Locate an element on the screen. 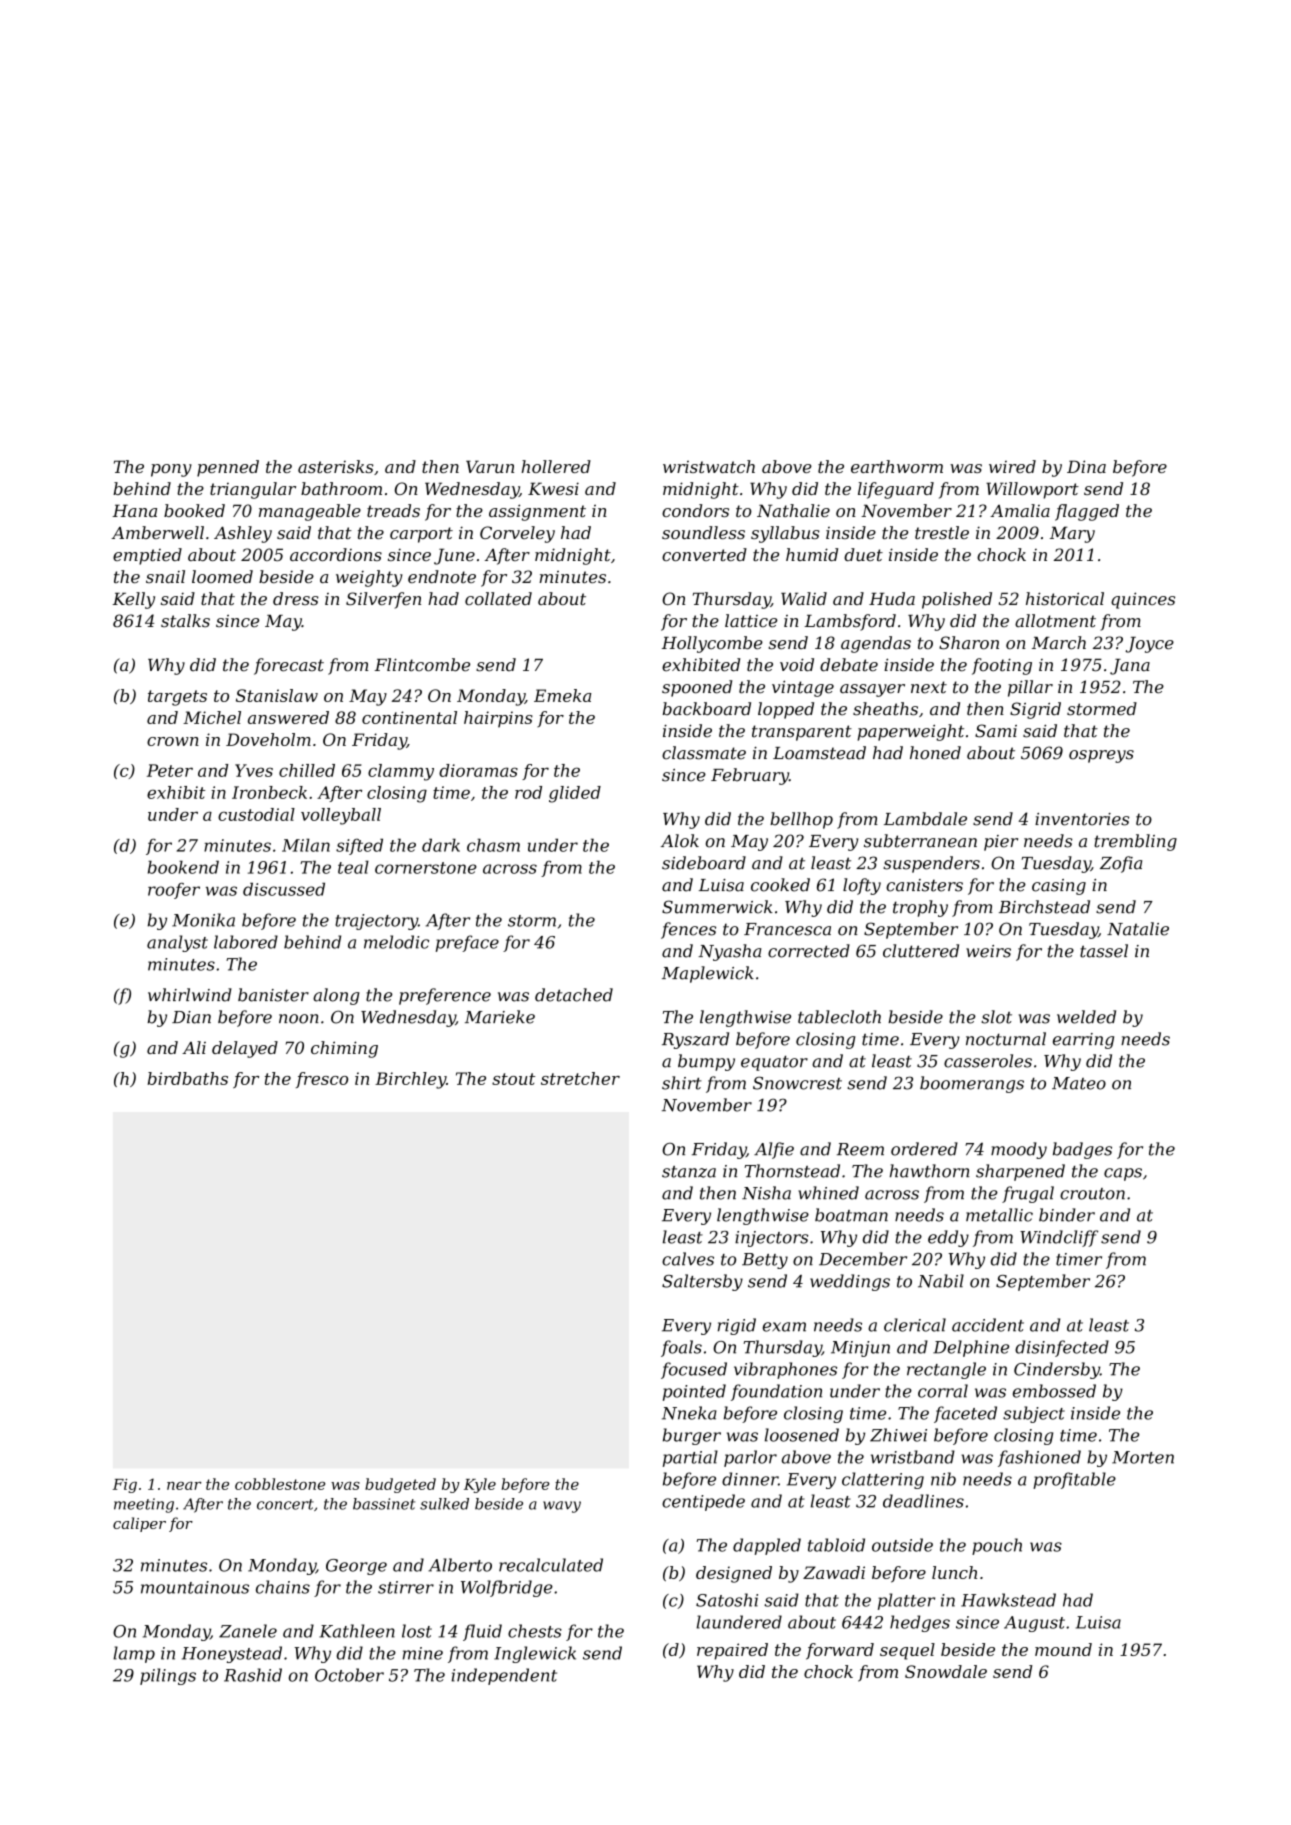 This screenshot has height=1825, width=1291. Corveley is located at coordinates (517, 534).
